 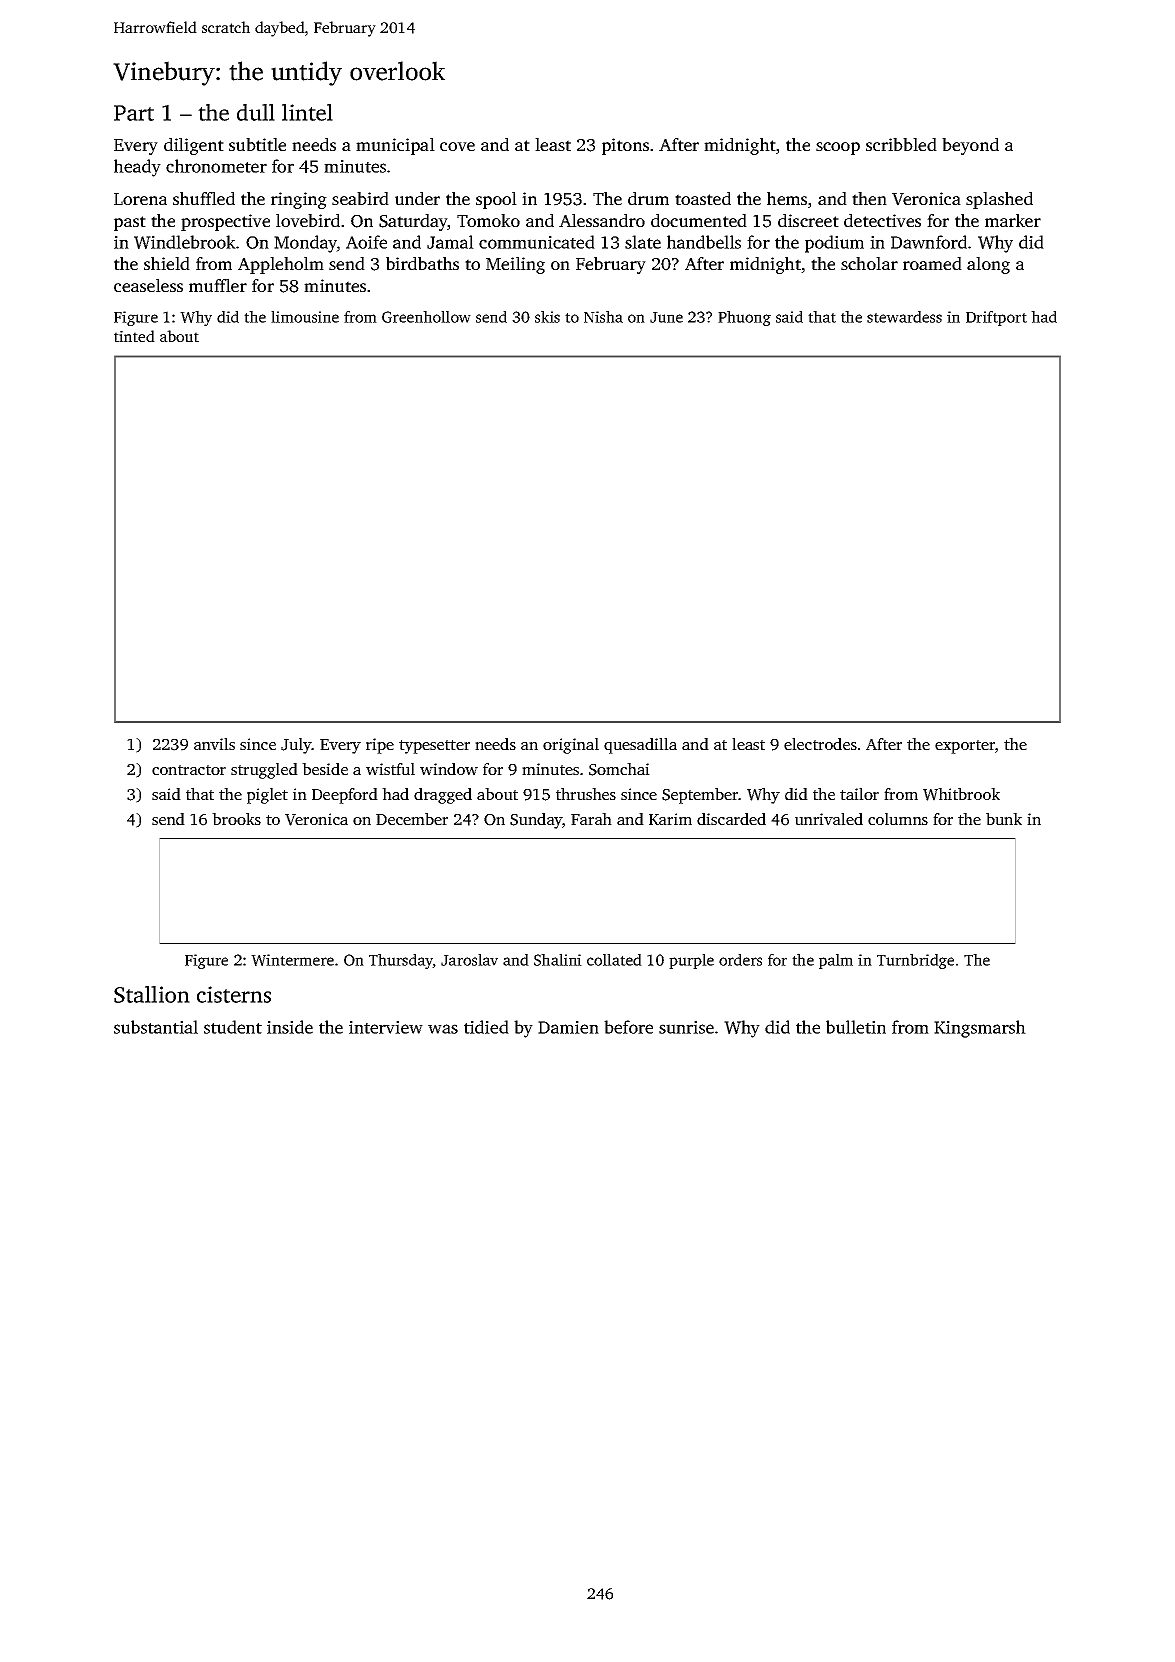 What do you see at coordinates (156, 1027) in the page?
I see `substantial` at bounding box center [156, 1027].
